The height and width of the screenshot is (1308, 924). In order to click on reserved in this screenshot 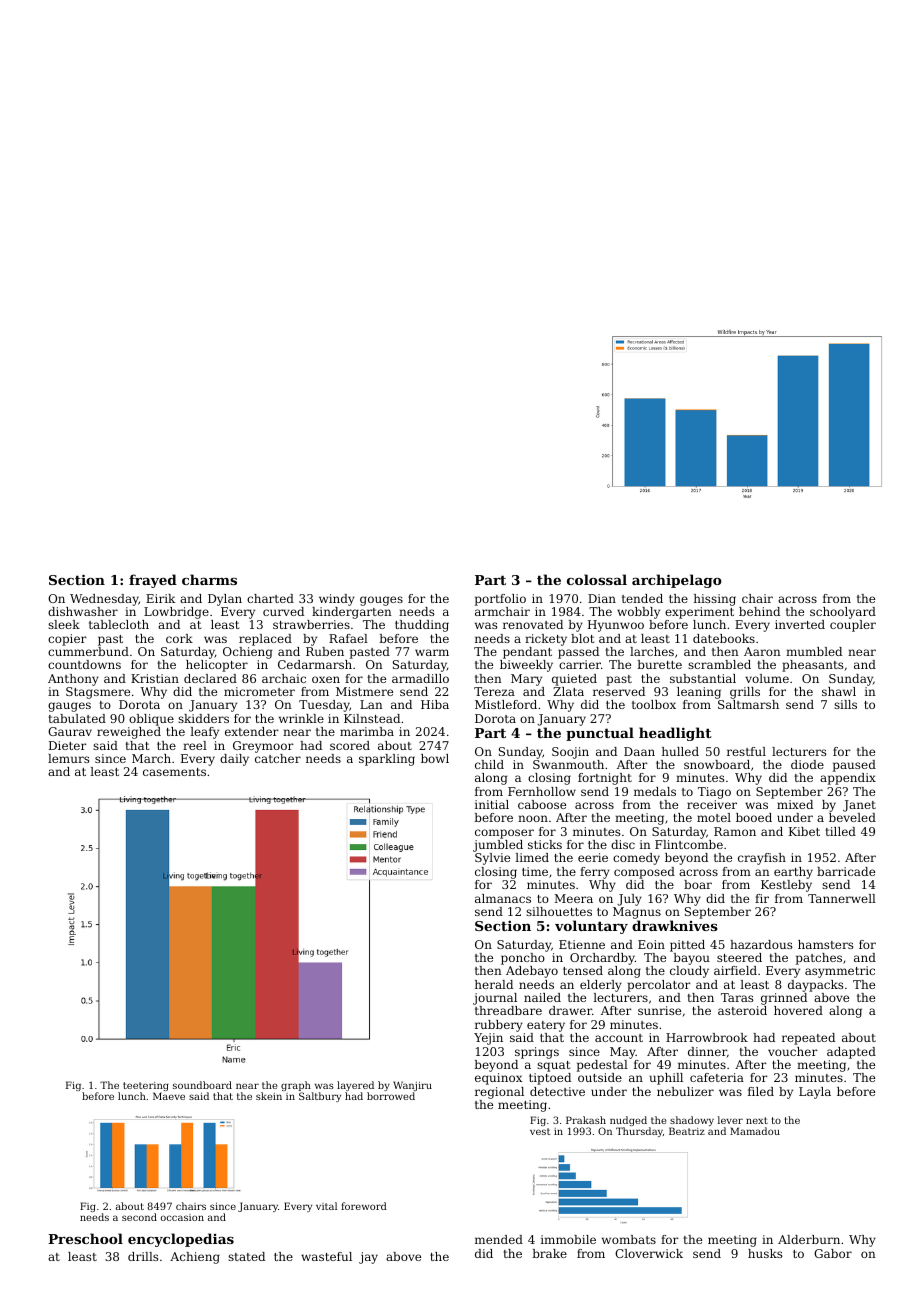, I will do `click(619, 691)`.
